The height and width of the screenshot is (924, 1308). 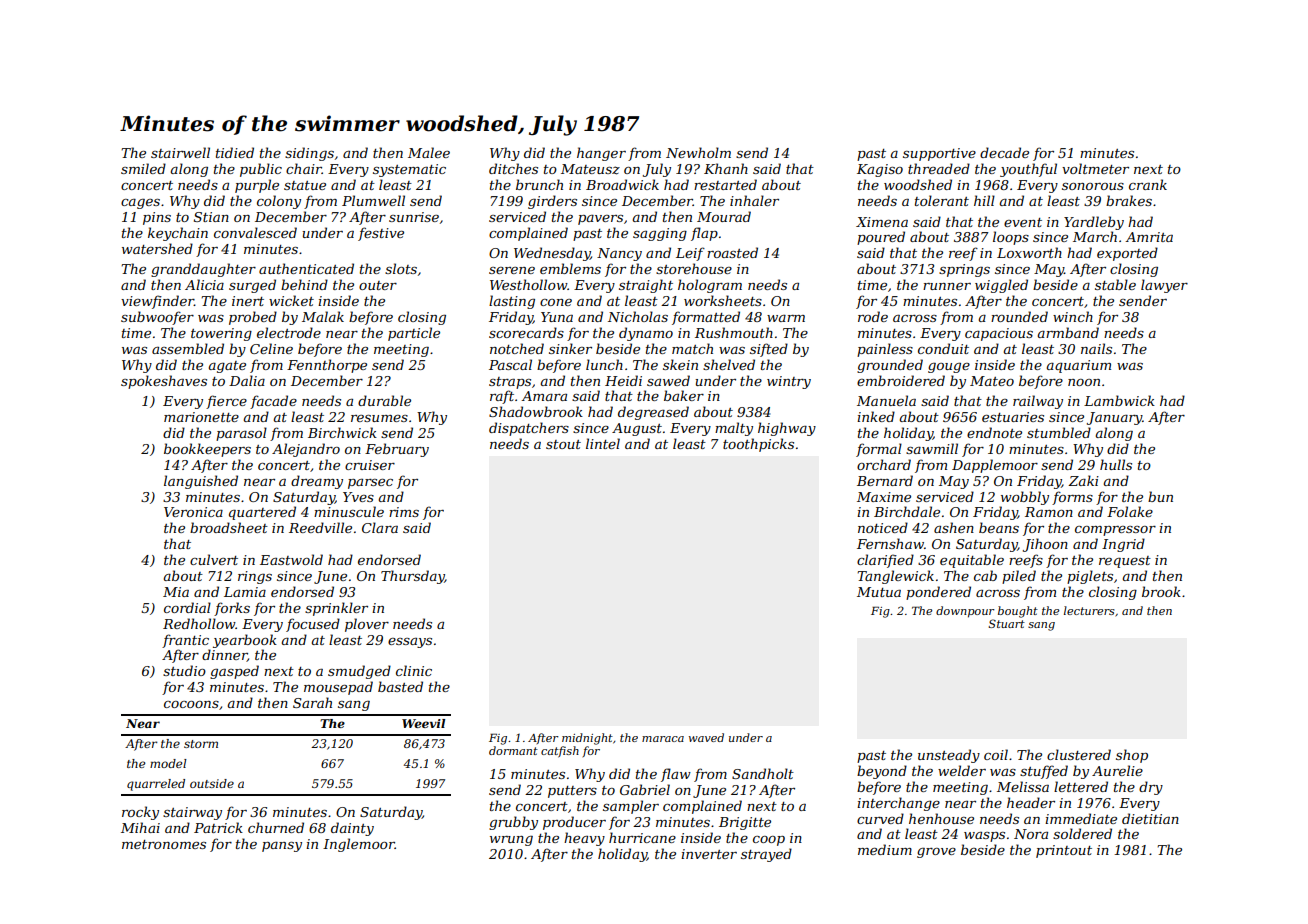 I want to click on cone, so click(x=556, y=302).
